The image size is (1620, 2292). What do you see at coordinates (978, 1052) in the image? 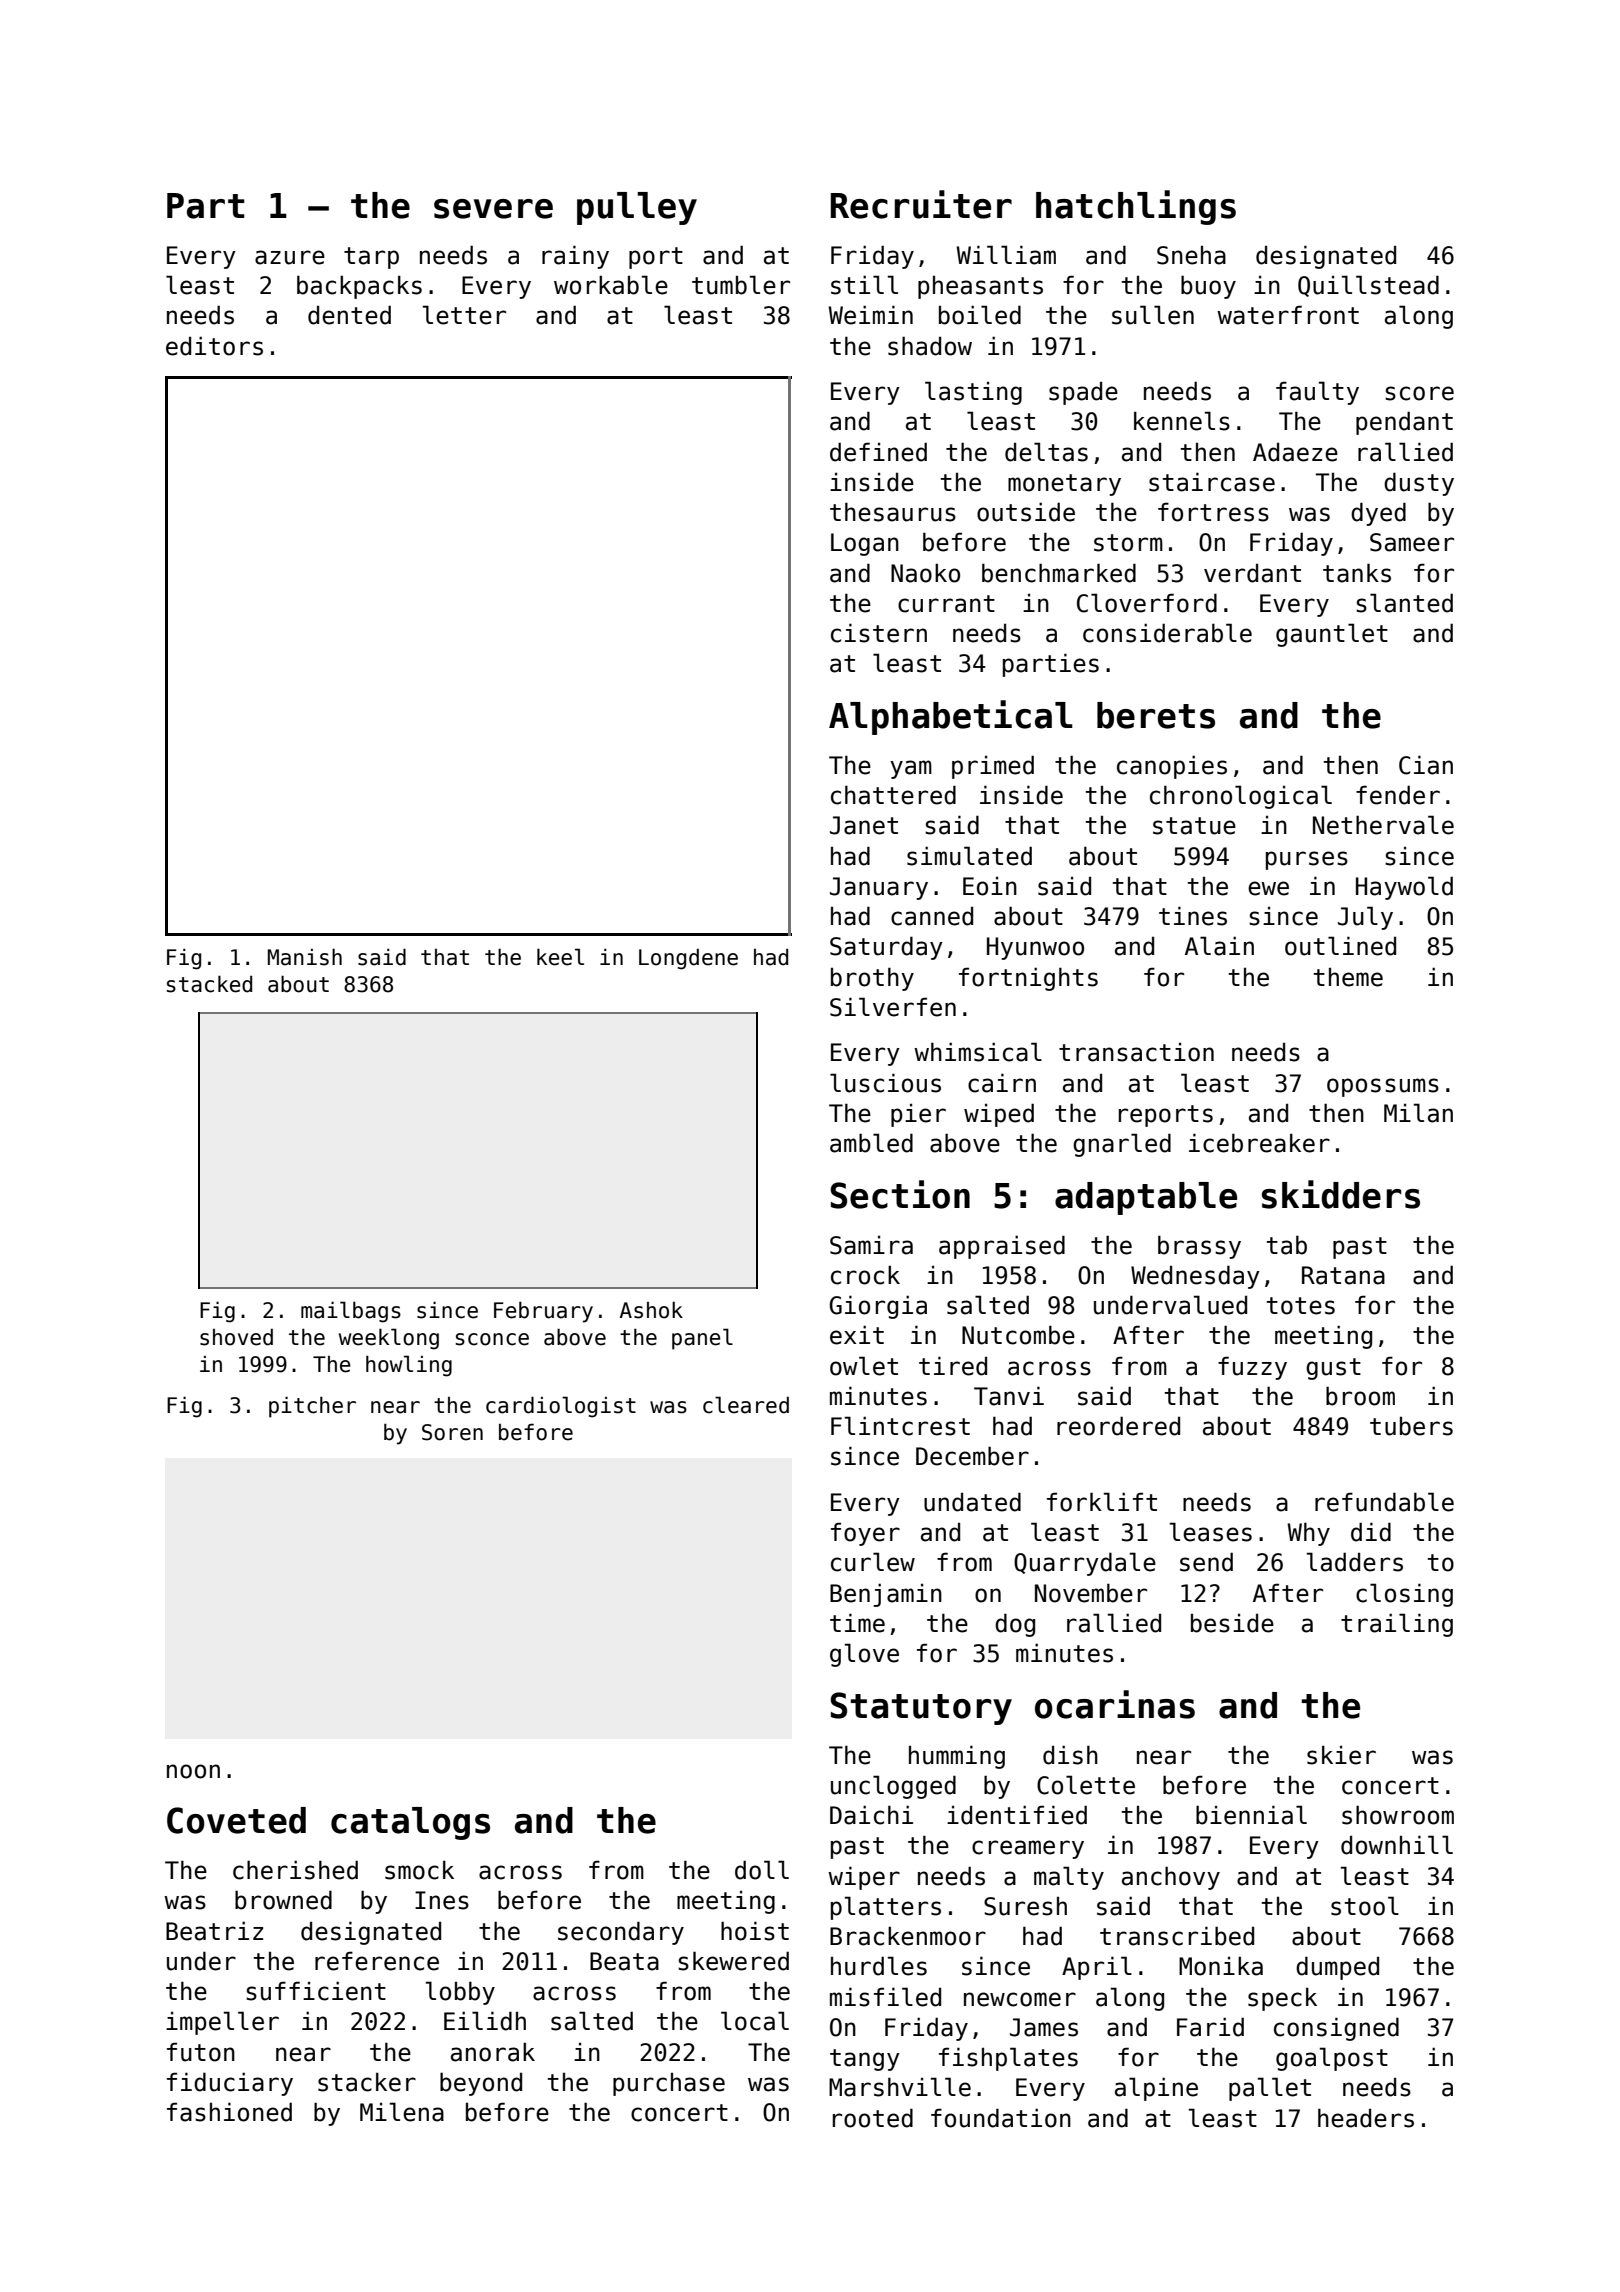
I see `whimsical` at bounding box center [978, 1052].
